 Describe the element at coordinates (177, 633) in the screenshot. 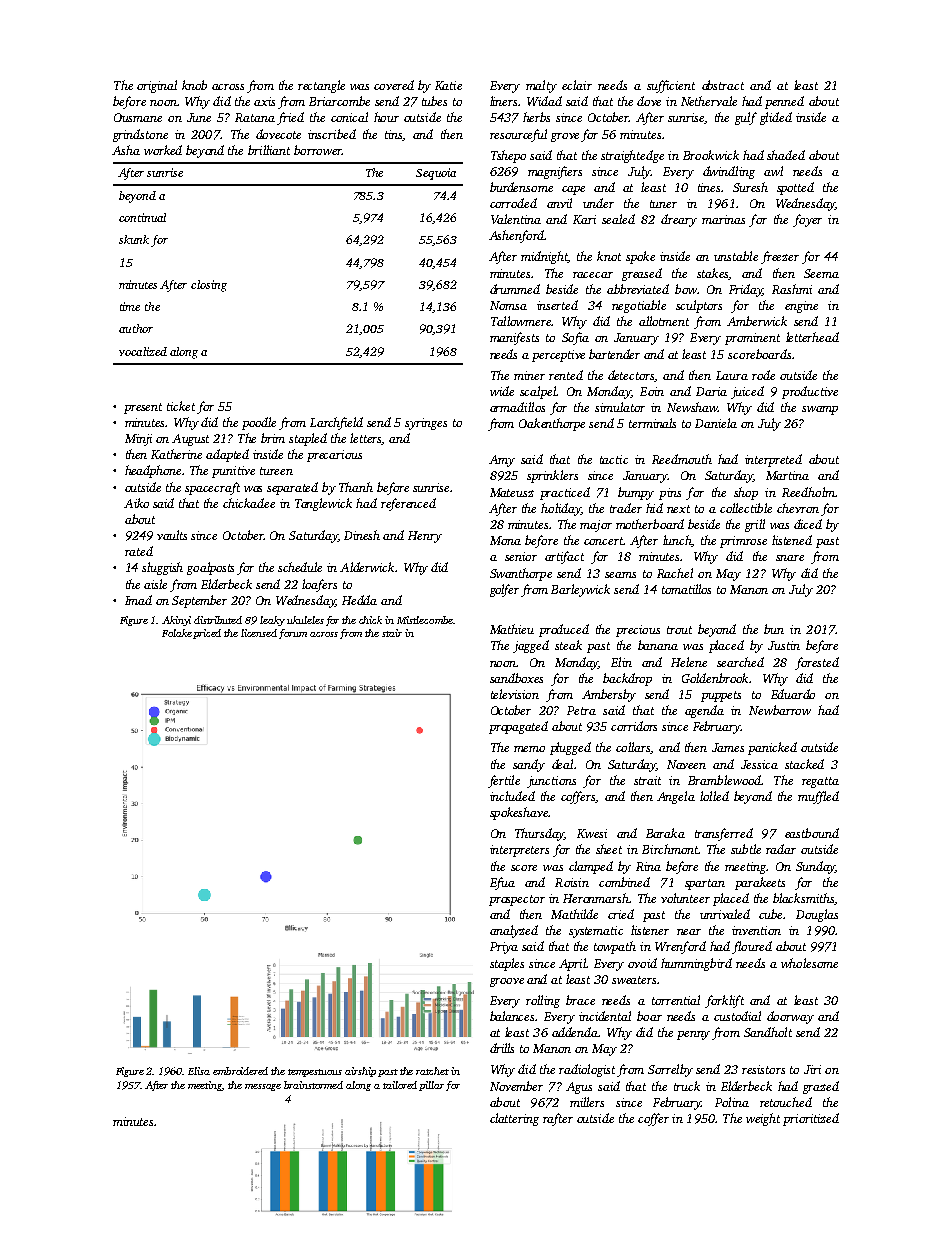

I see `Folake` at that location.
